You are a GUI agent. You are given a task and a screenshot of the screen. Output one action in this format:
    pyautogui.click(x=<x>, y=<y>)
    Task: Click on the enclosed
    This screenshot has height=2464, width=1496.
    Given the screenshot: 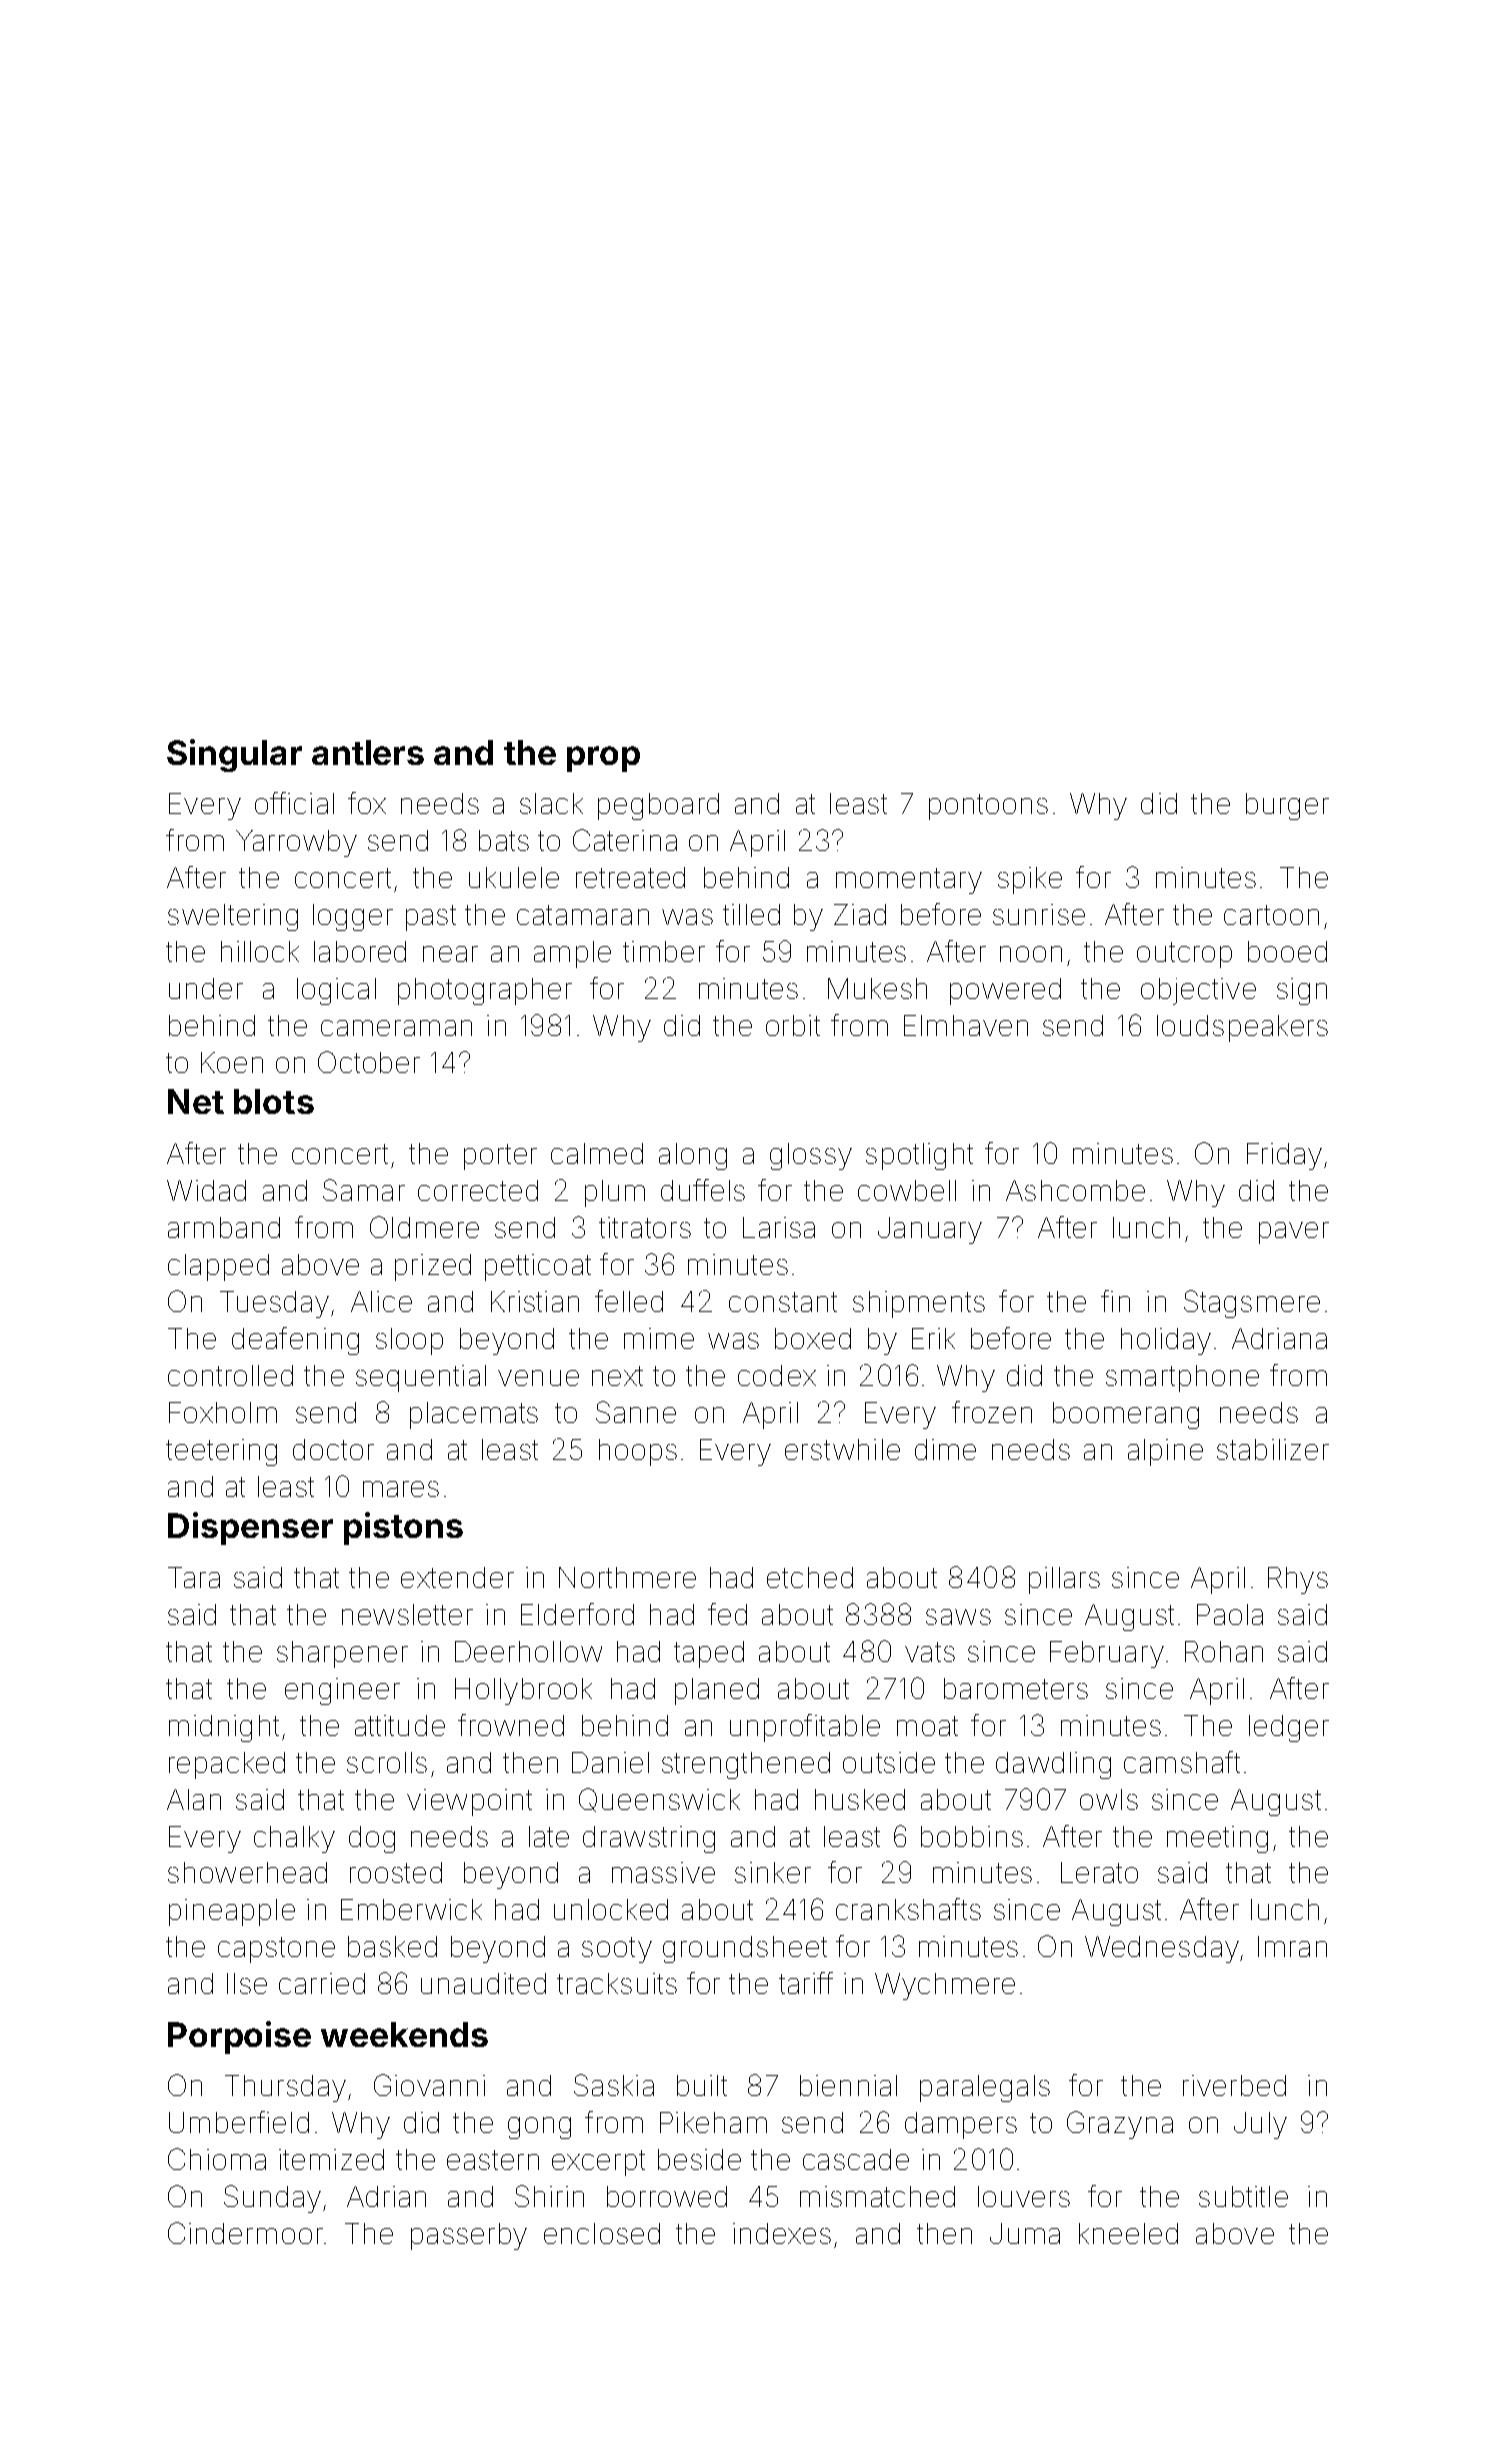 What is the action you would take?
    pyautogui.click(x=602, y=2233)
